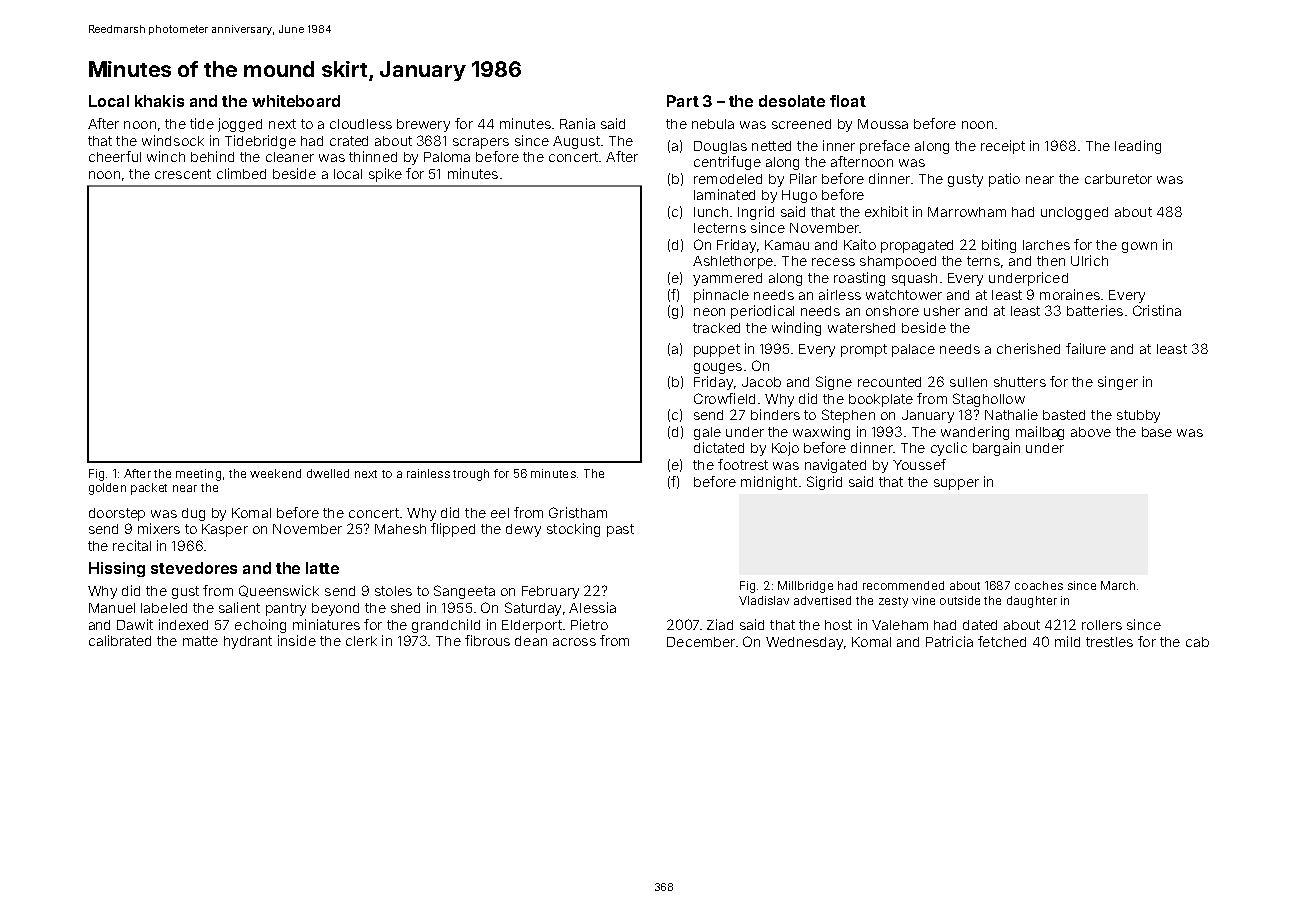 This screenshot has width=1308, height=924. Describe the element at coordinates (683, 101) in the screenshot. I see `Part` at that location.
